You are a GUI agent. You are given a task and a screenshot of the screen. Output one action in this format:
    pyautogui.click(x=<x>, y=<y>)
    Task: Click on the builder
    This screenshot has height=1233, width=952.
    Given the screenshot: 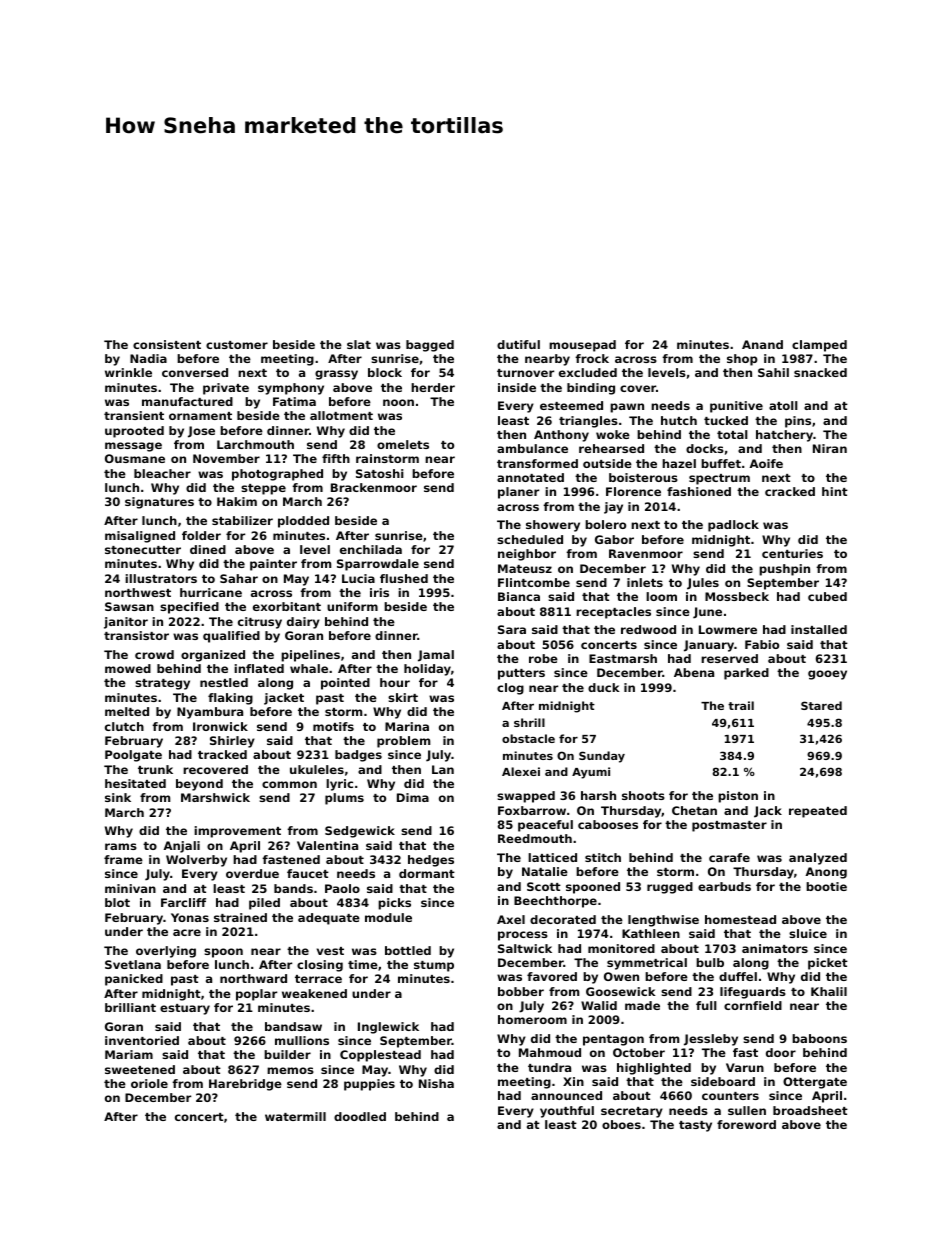 What is the action you would take?
    pyautogui.click(x=287, y=1054)
